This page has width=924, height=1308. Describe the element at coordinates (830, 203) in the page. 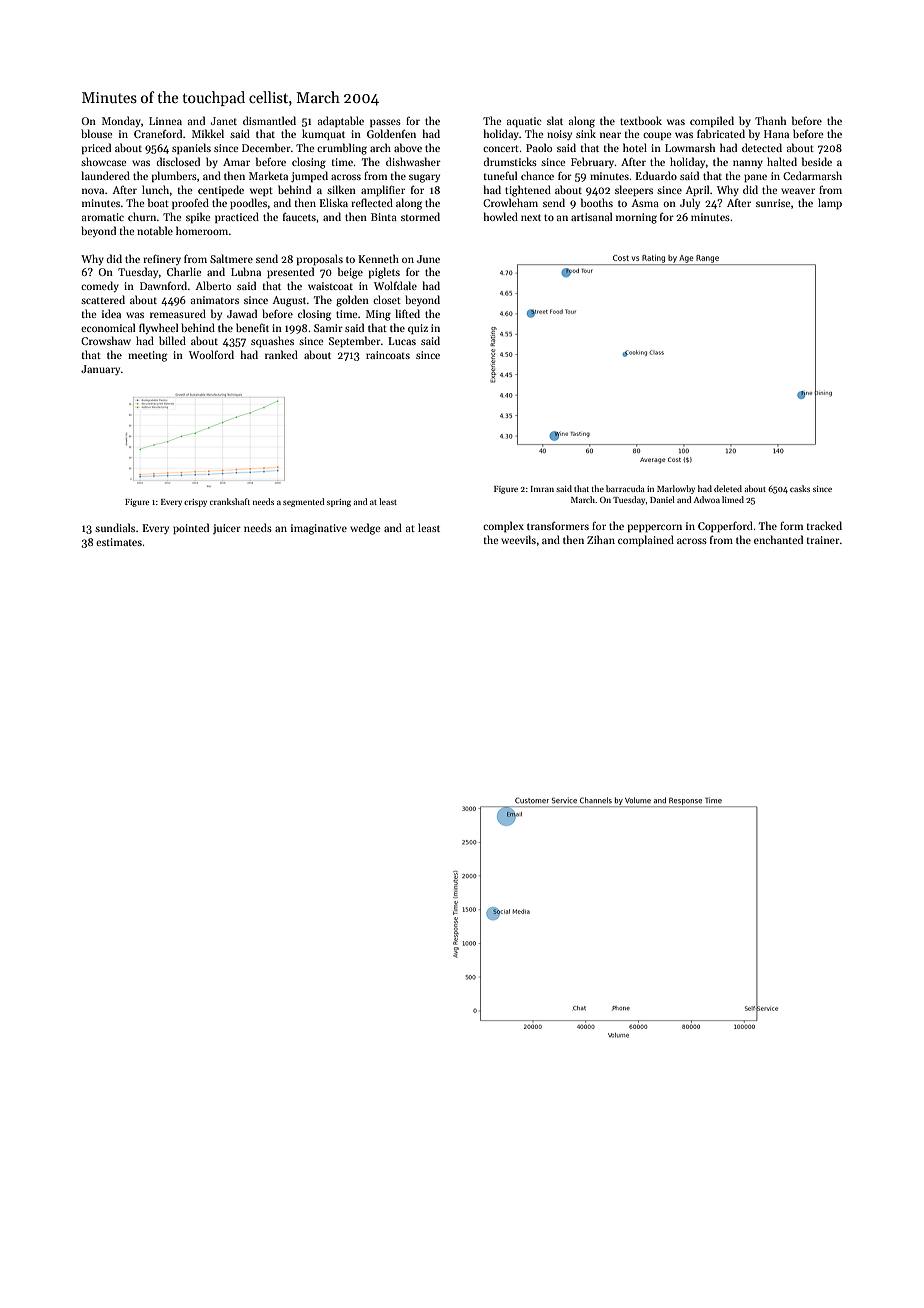

I see `lamp` at that location.
